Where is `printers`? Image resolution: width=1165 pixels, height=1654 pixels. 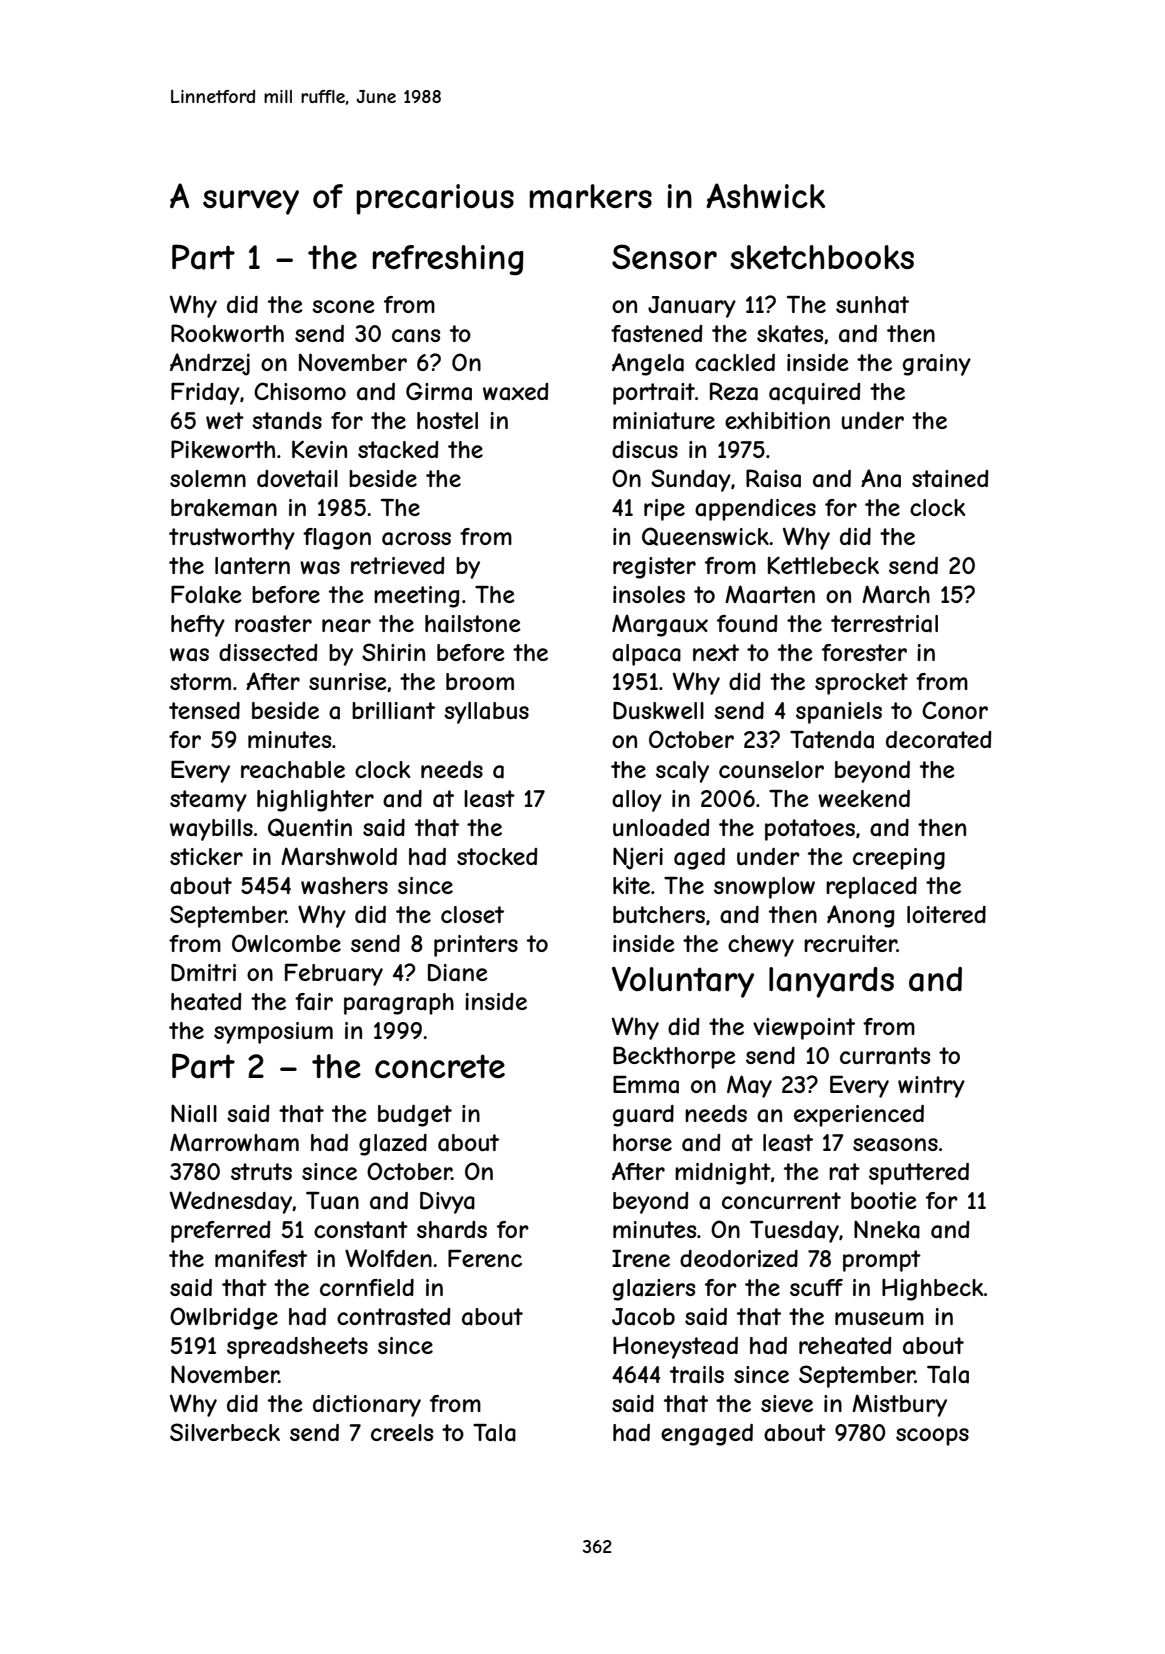 printers is located at coordinates (476, 946).
